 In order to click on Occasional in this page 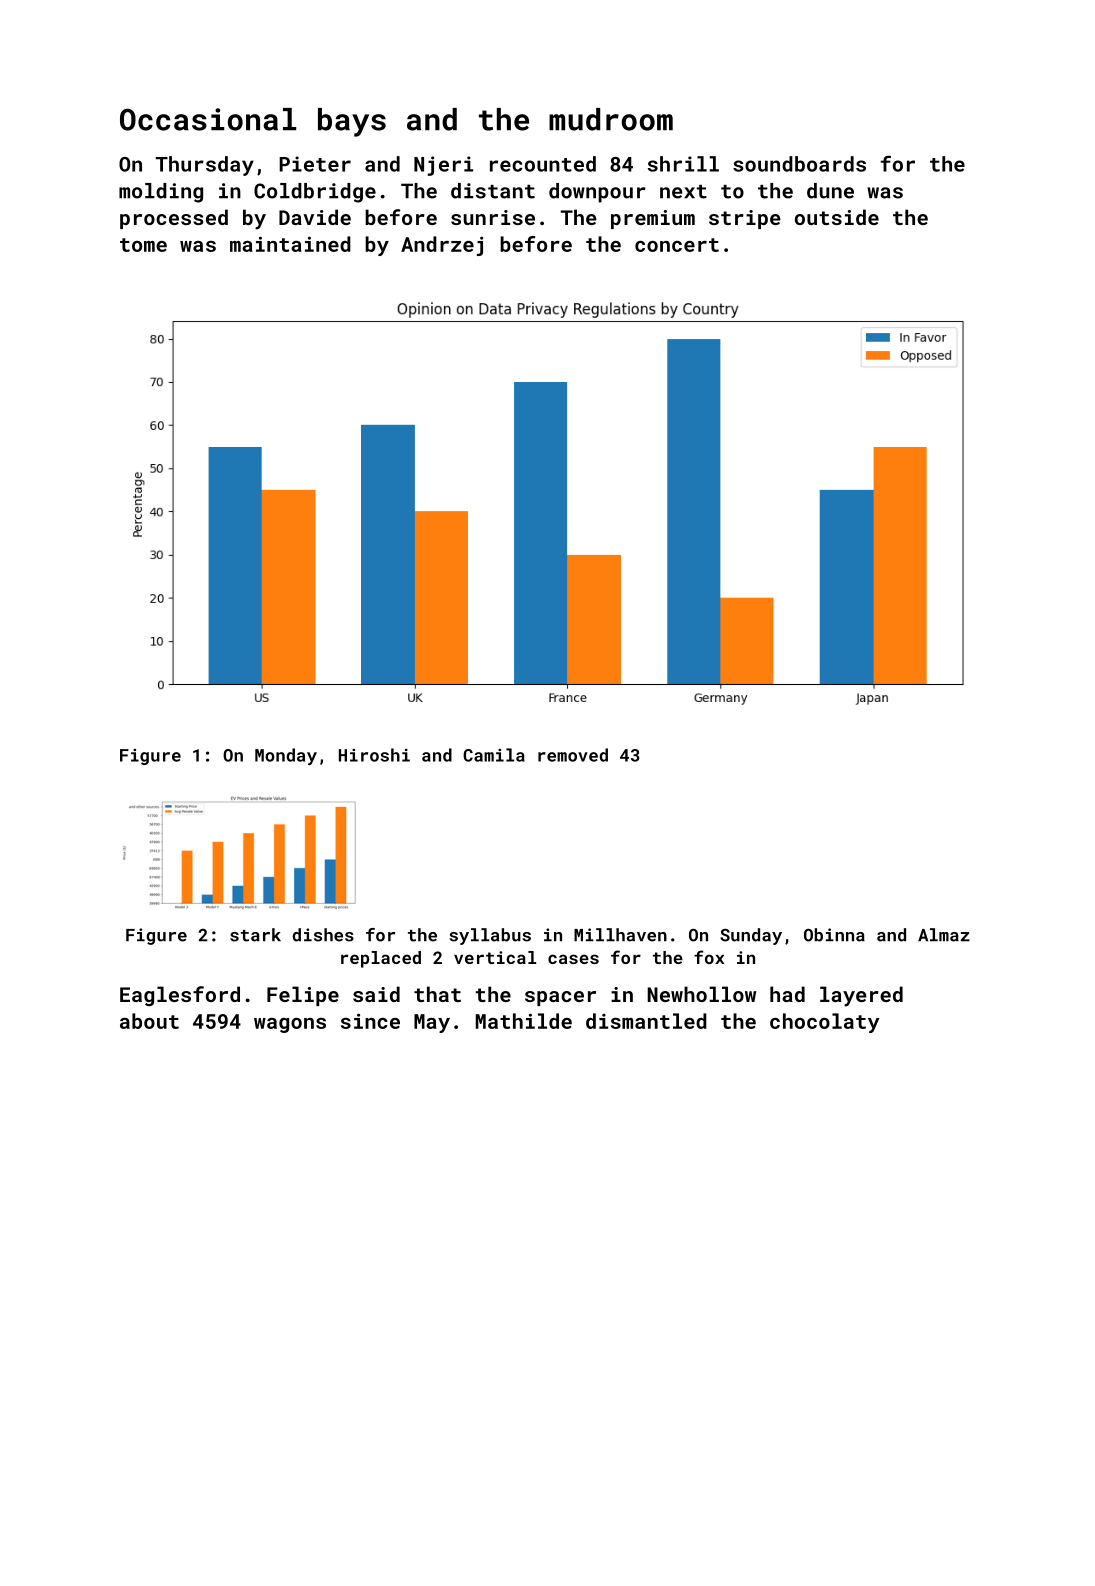, I will do `click(208, 119)`.
